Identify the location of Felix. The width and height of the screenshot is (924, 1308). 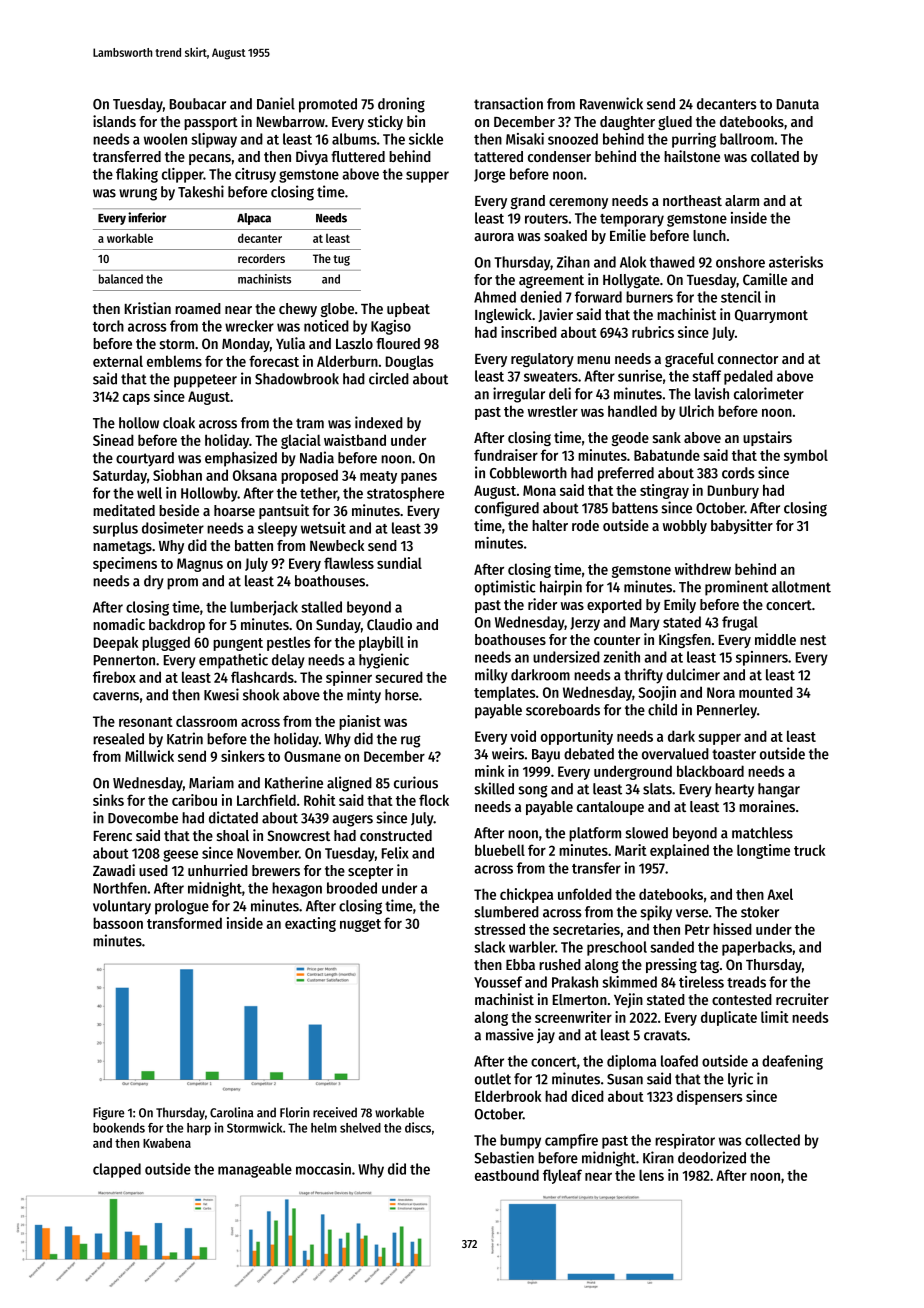
(395, 853).
